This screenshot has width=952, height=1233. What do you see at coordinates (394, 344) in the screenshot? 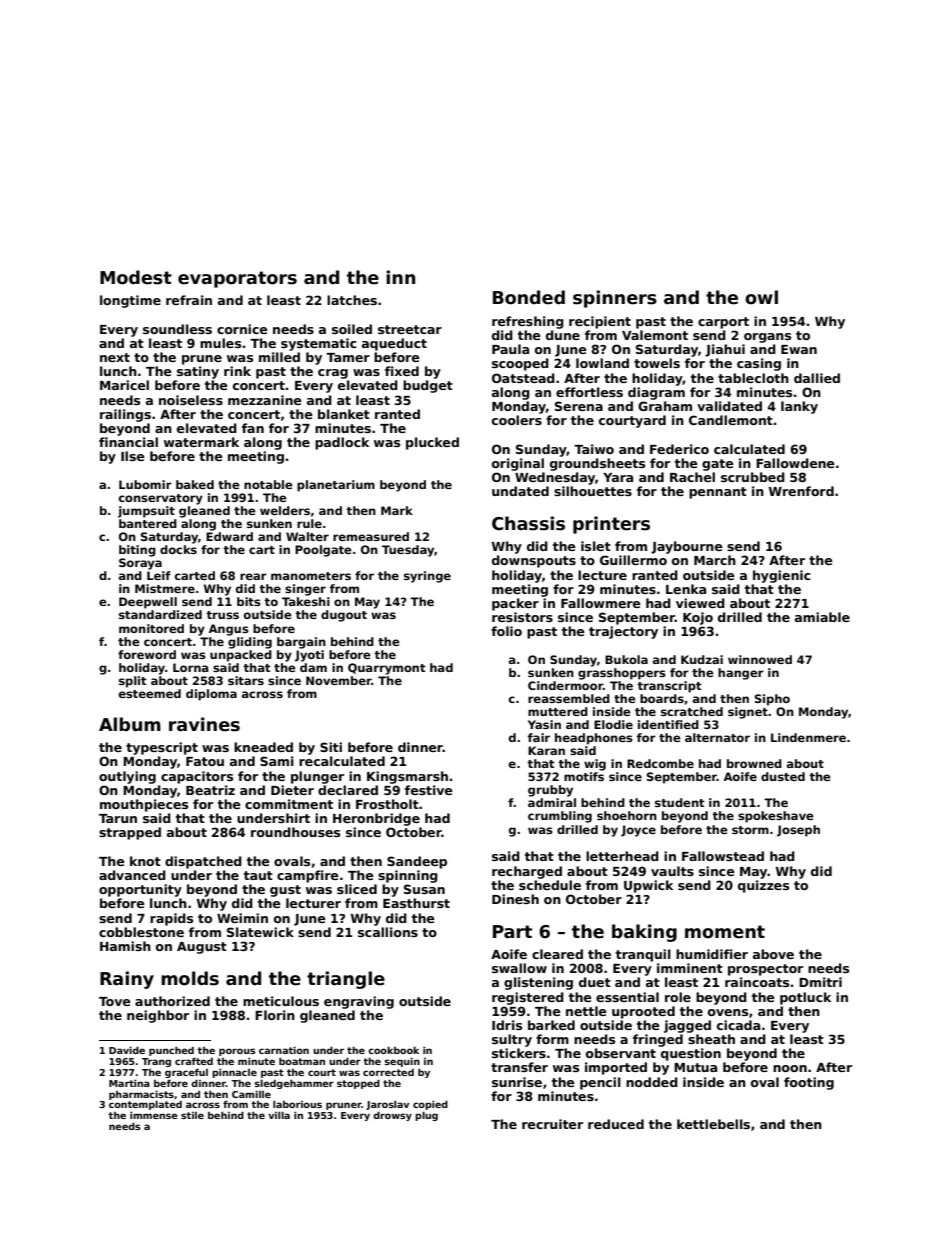
I see `aqueduct` at bounding box center [394, 344].
